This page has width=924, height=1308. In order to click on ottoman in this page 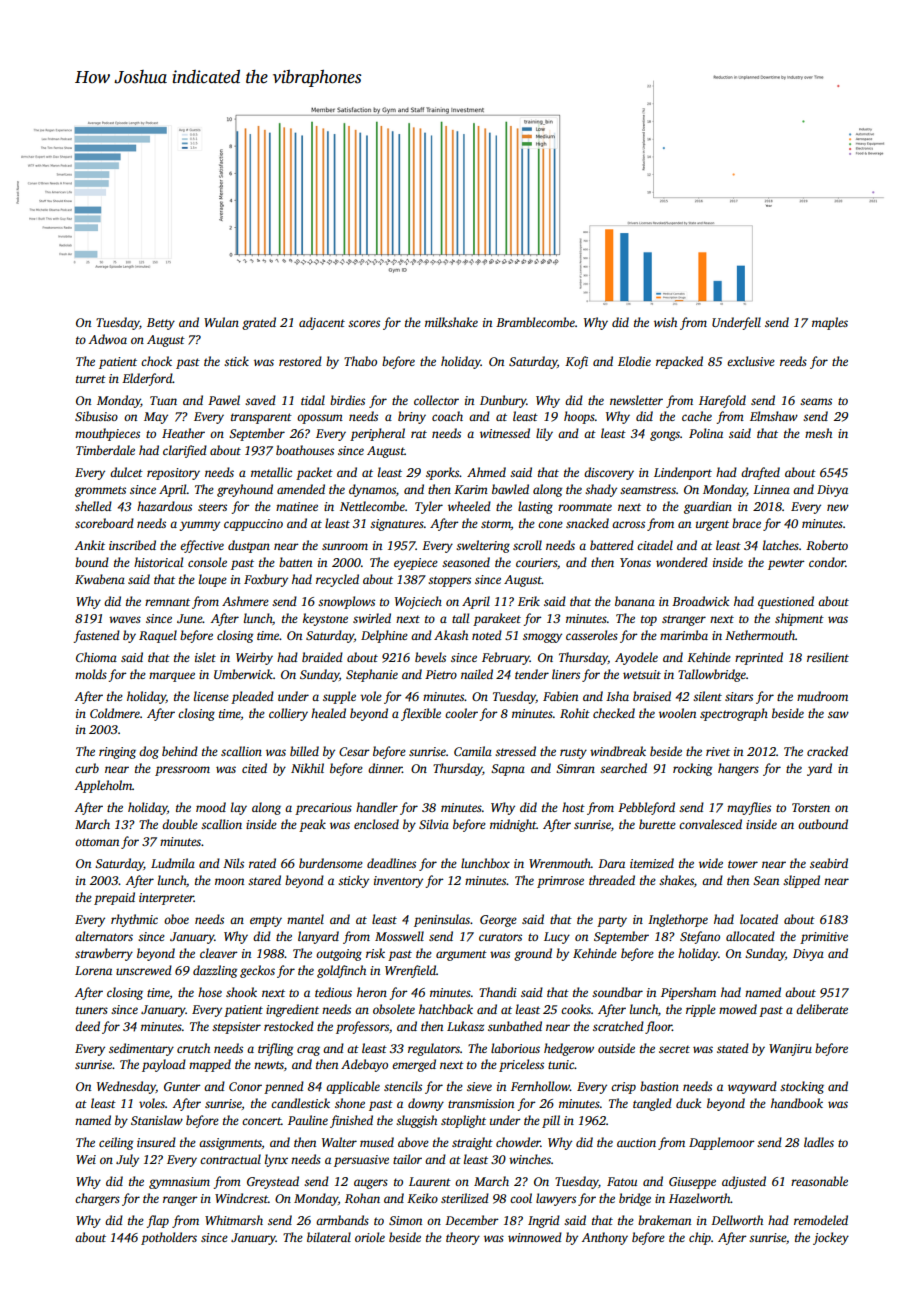, I will do `click(97, 842)`.
